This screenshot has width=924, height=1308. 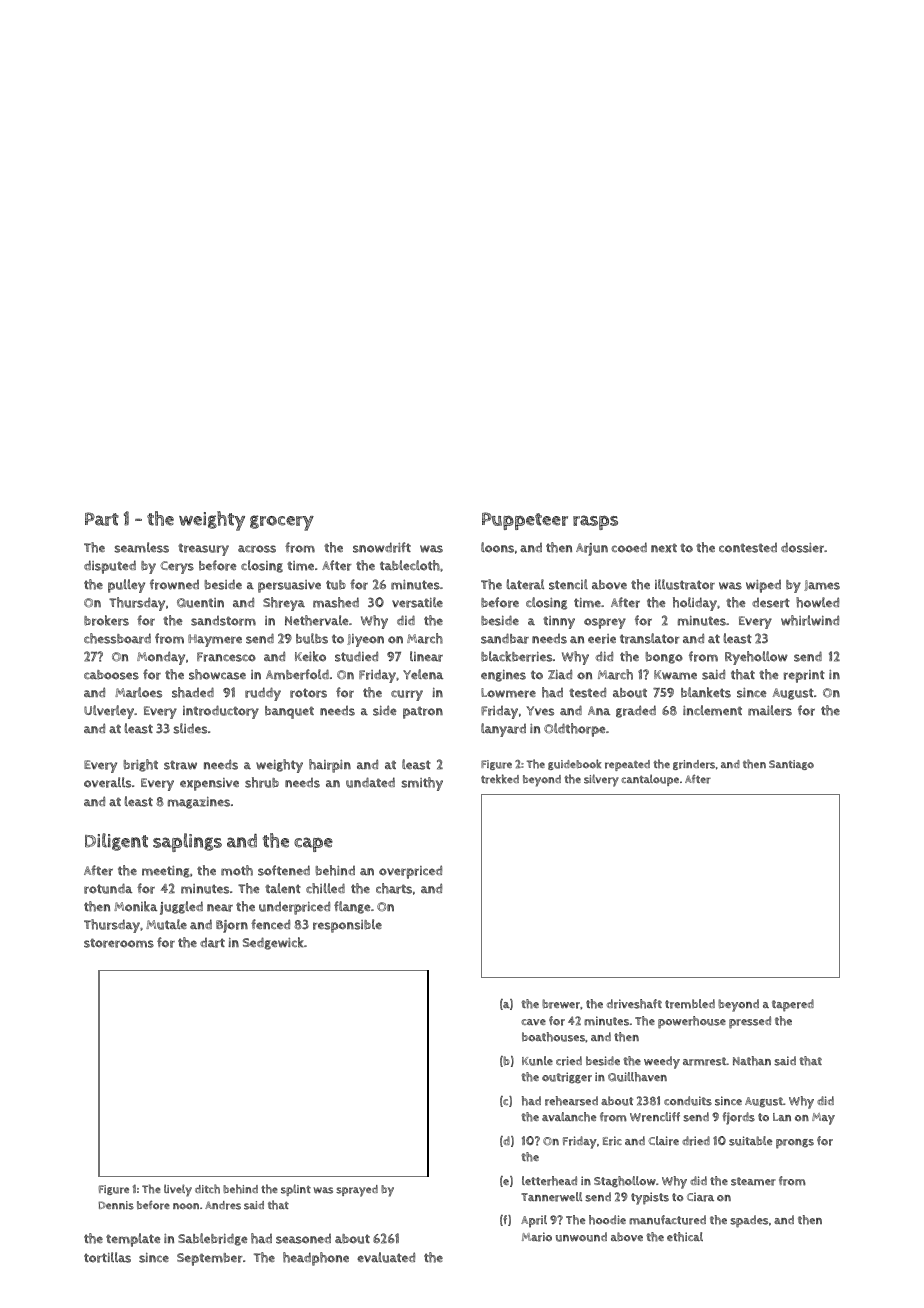 What do you see at coordinates (802, 547) in the screenshot?
I see `dossier` at bounding box center [802, 547].
